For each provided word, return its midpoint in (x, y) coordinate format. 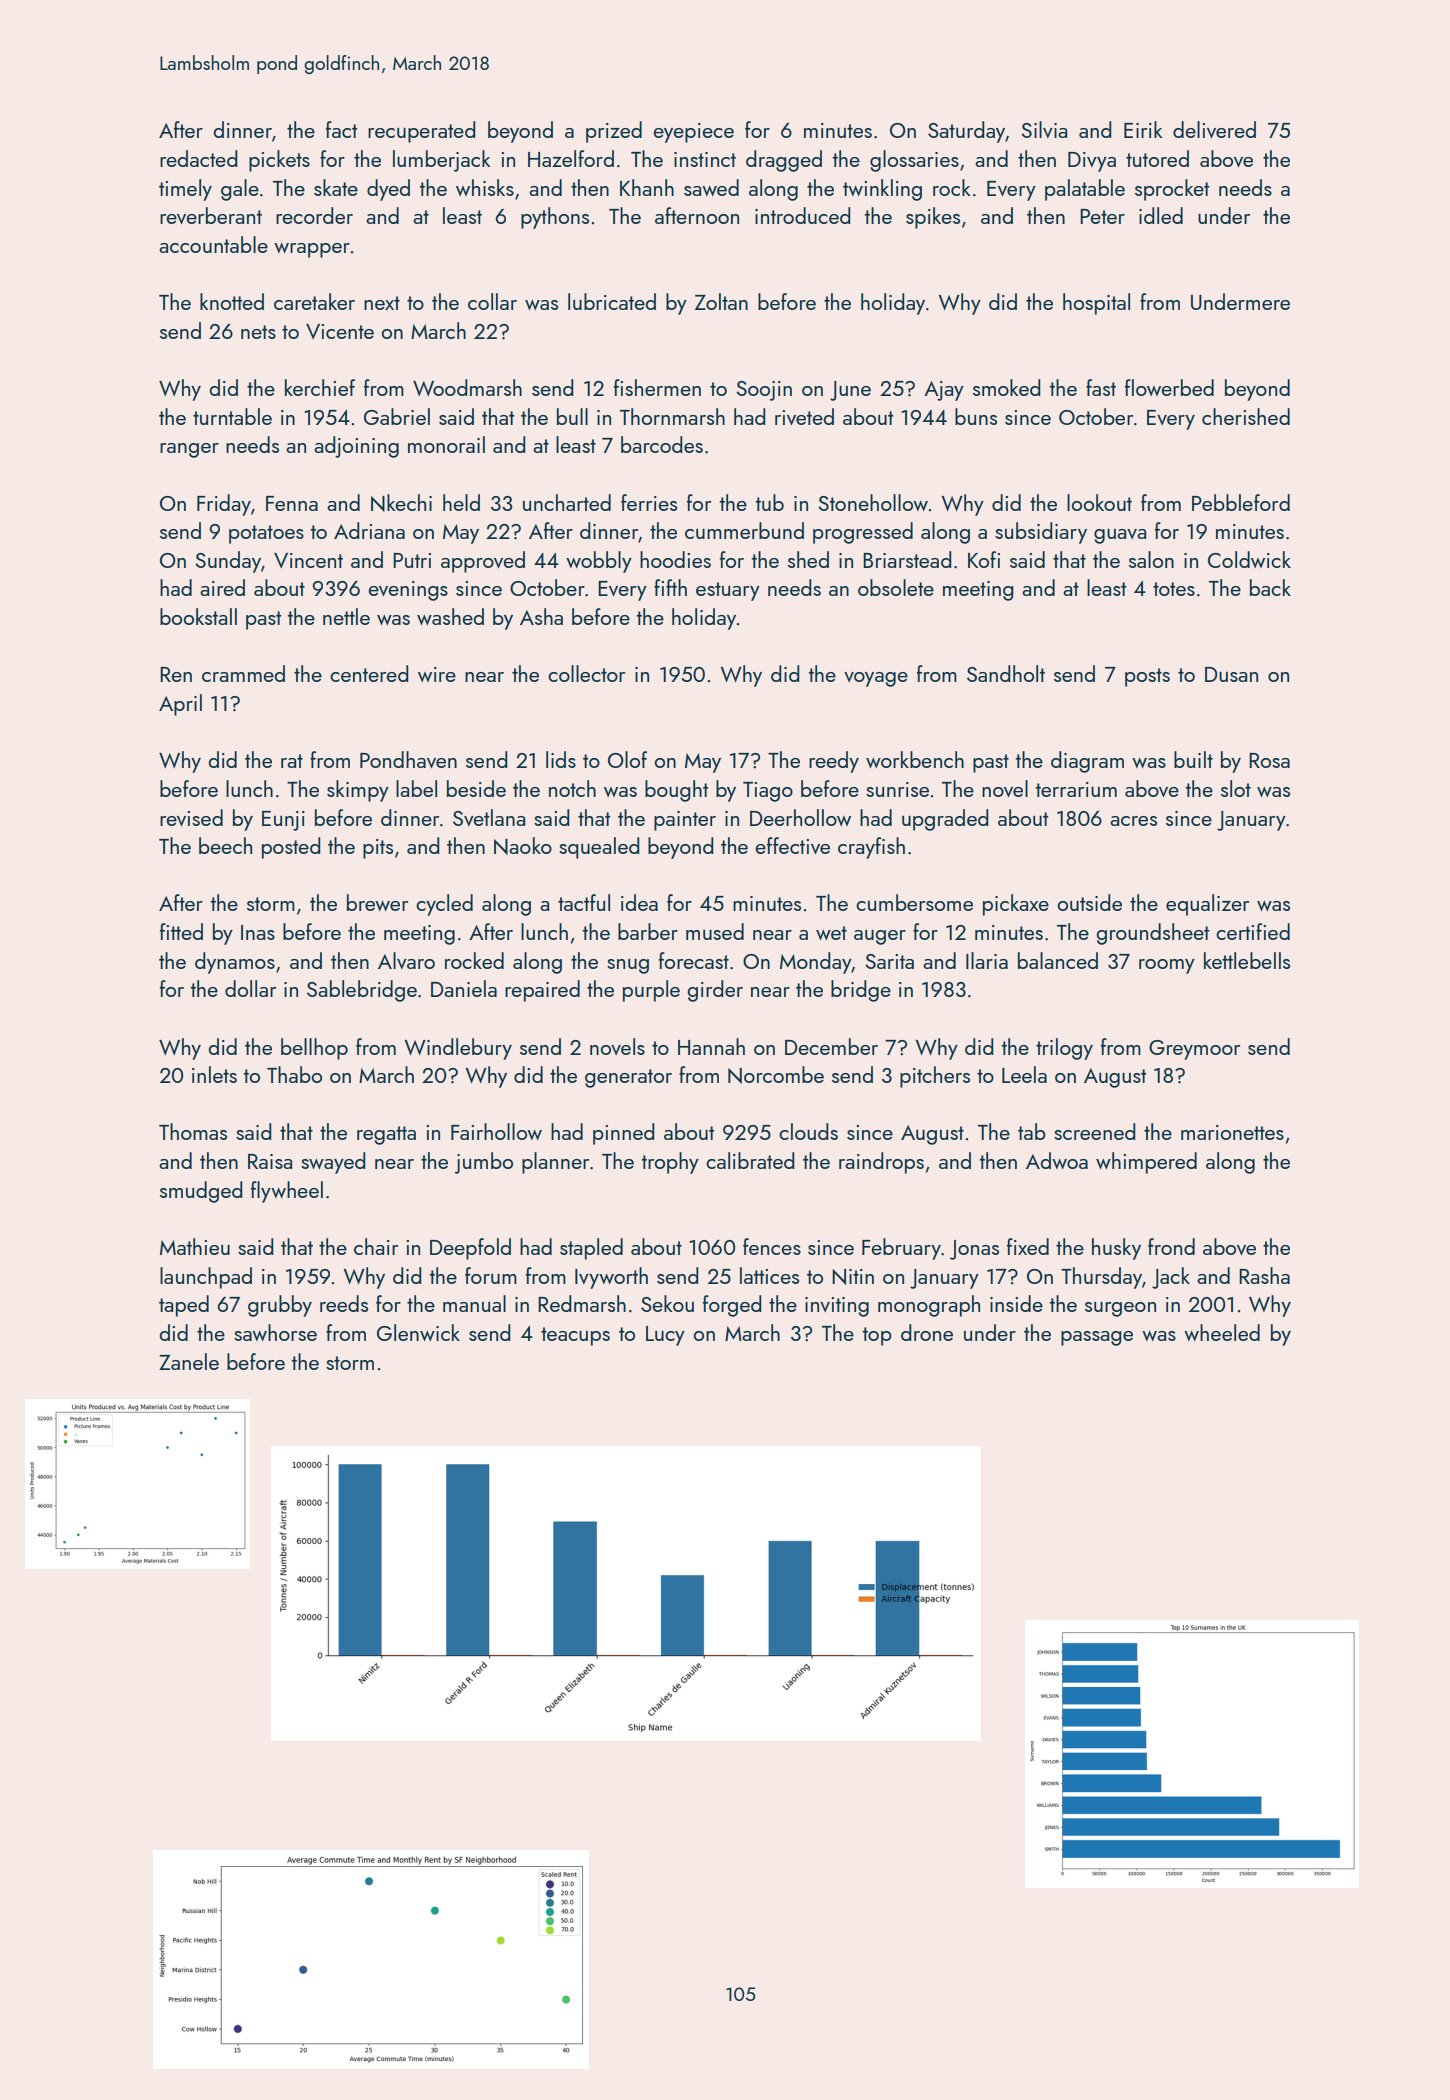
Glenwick (418, 1332)
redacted (199, 158)
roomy (1167, 966)
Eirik (1143, 129)
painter (685, 821)
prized (614, 132)
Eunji (283, 821)
